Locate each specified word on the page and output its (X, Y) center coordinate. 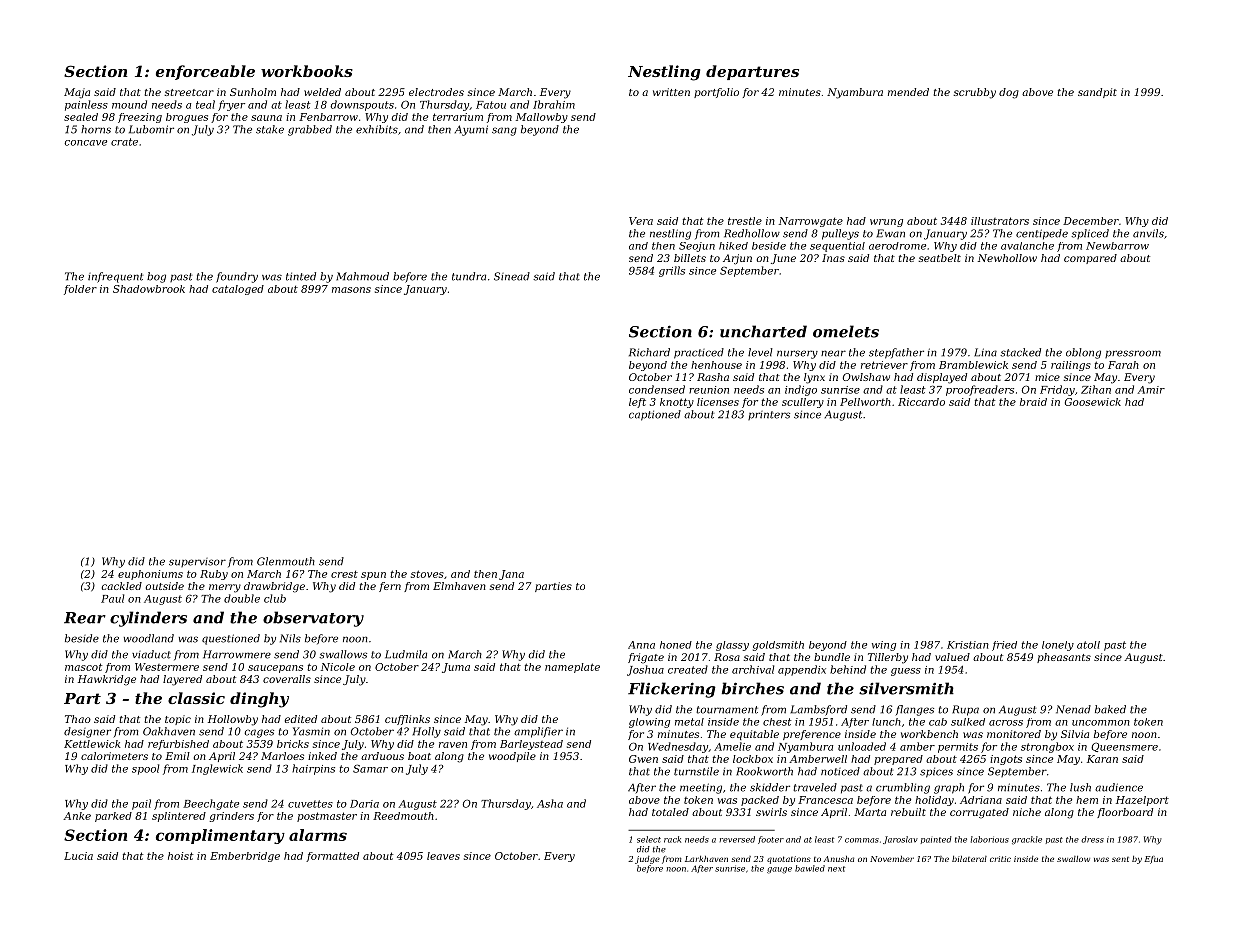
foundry (237, 277)
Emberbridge (245, 857)
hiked (733, 246)
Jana (511, 575)
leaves (443, 856)
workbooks (307, 71)
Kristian (968, 645)
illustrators (1000, 221)
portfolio (716, 93)
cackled (122, 586)
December (1091, 221)
